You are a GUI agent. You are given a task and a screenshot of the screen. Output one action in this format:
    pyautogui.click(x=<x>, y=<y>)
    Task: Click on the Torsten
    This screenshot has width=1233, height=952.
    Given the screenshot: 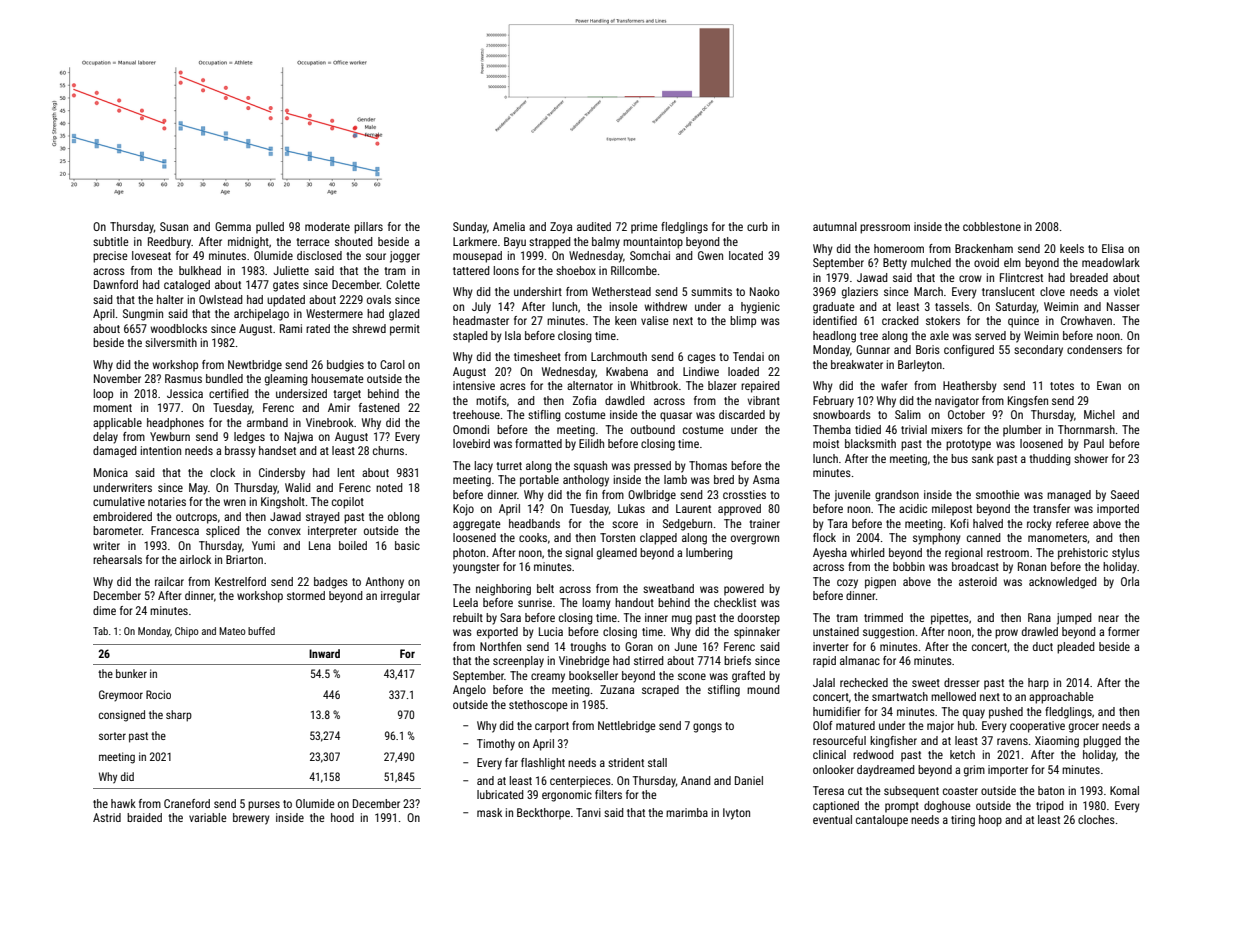 What is the action you would take?
    pyautogui.click(x=617, y=537)
